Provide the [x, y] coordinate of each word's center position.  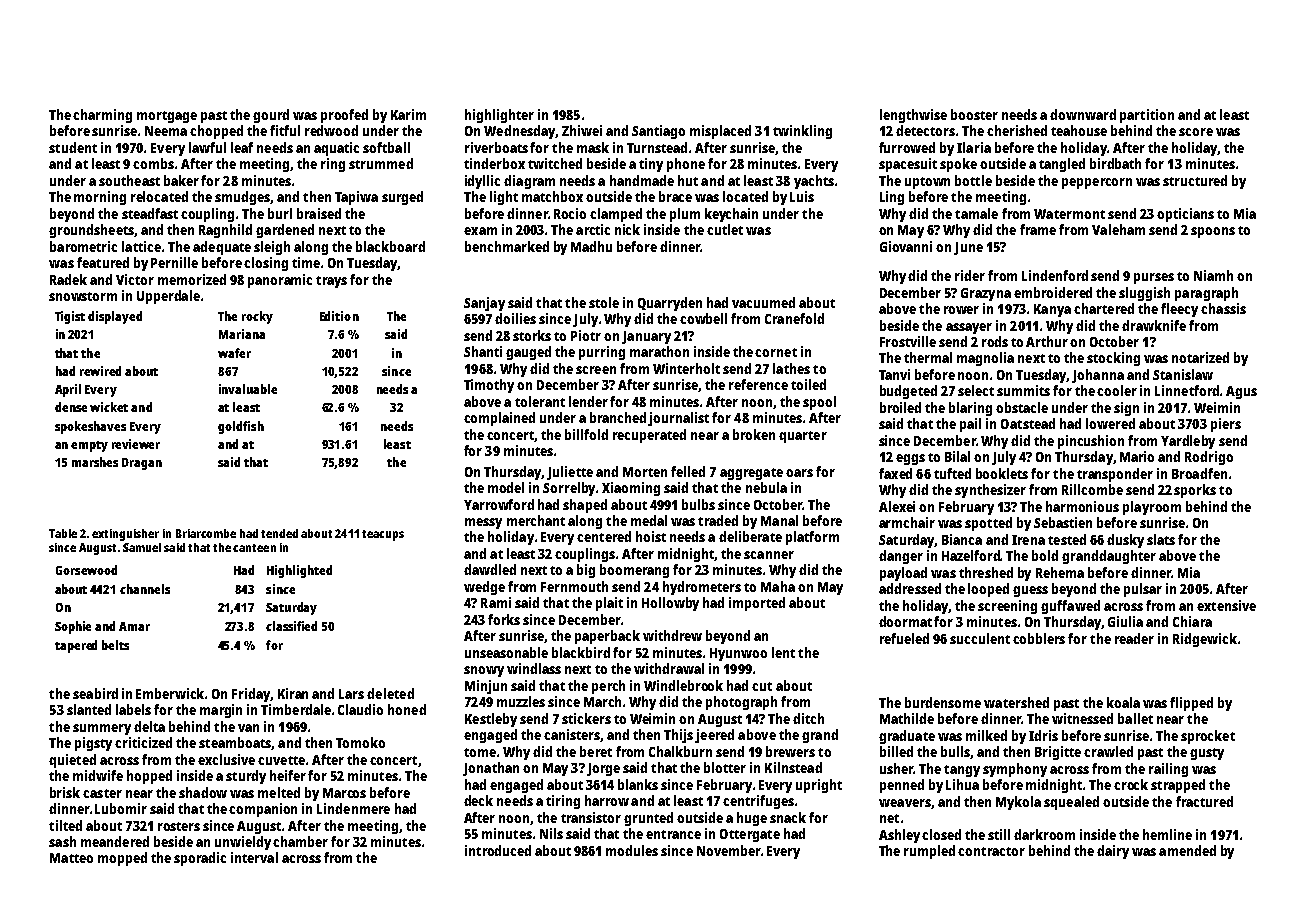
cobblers [1039, 638]
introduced [498, 850]
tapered [76, 646]
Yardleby [1188, 442]
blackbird [581, 652]
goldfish [241, 427]
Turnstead [657, 147]
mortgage [167, 117]
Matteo [71, 858]
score [1196, 132]
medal [649, 520]
